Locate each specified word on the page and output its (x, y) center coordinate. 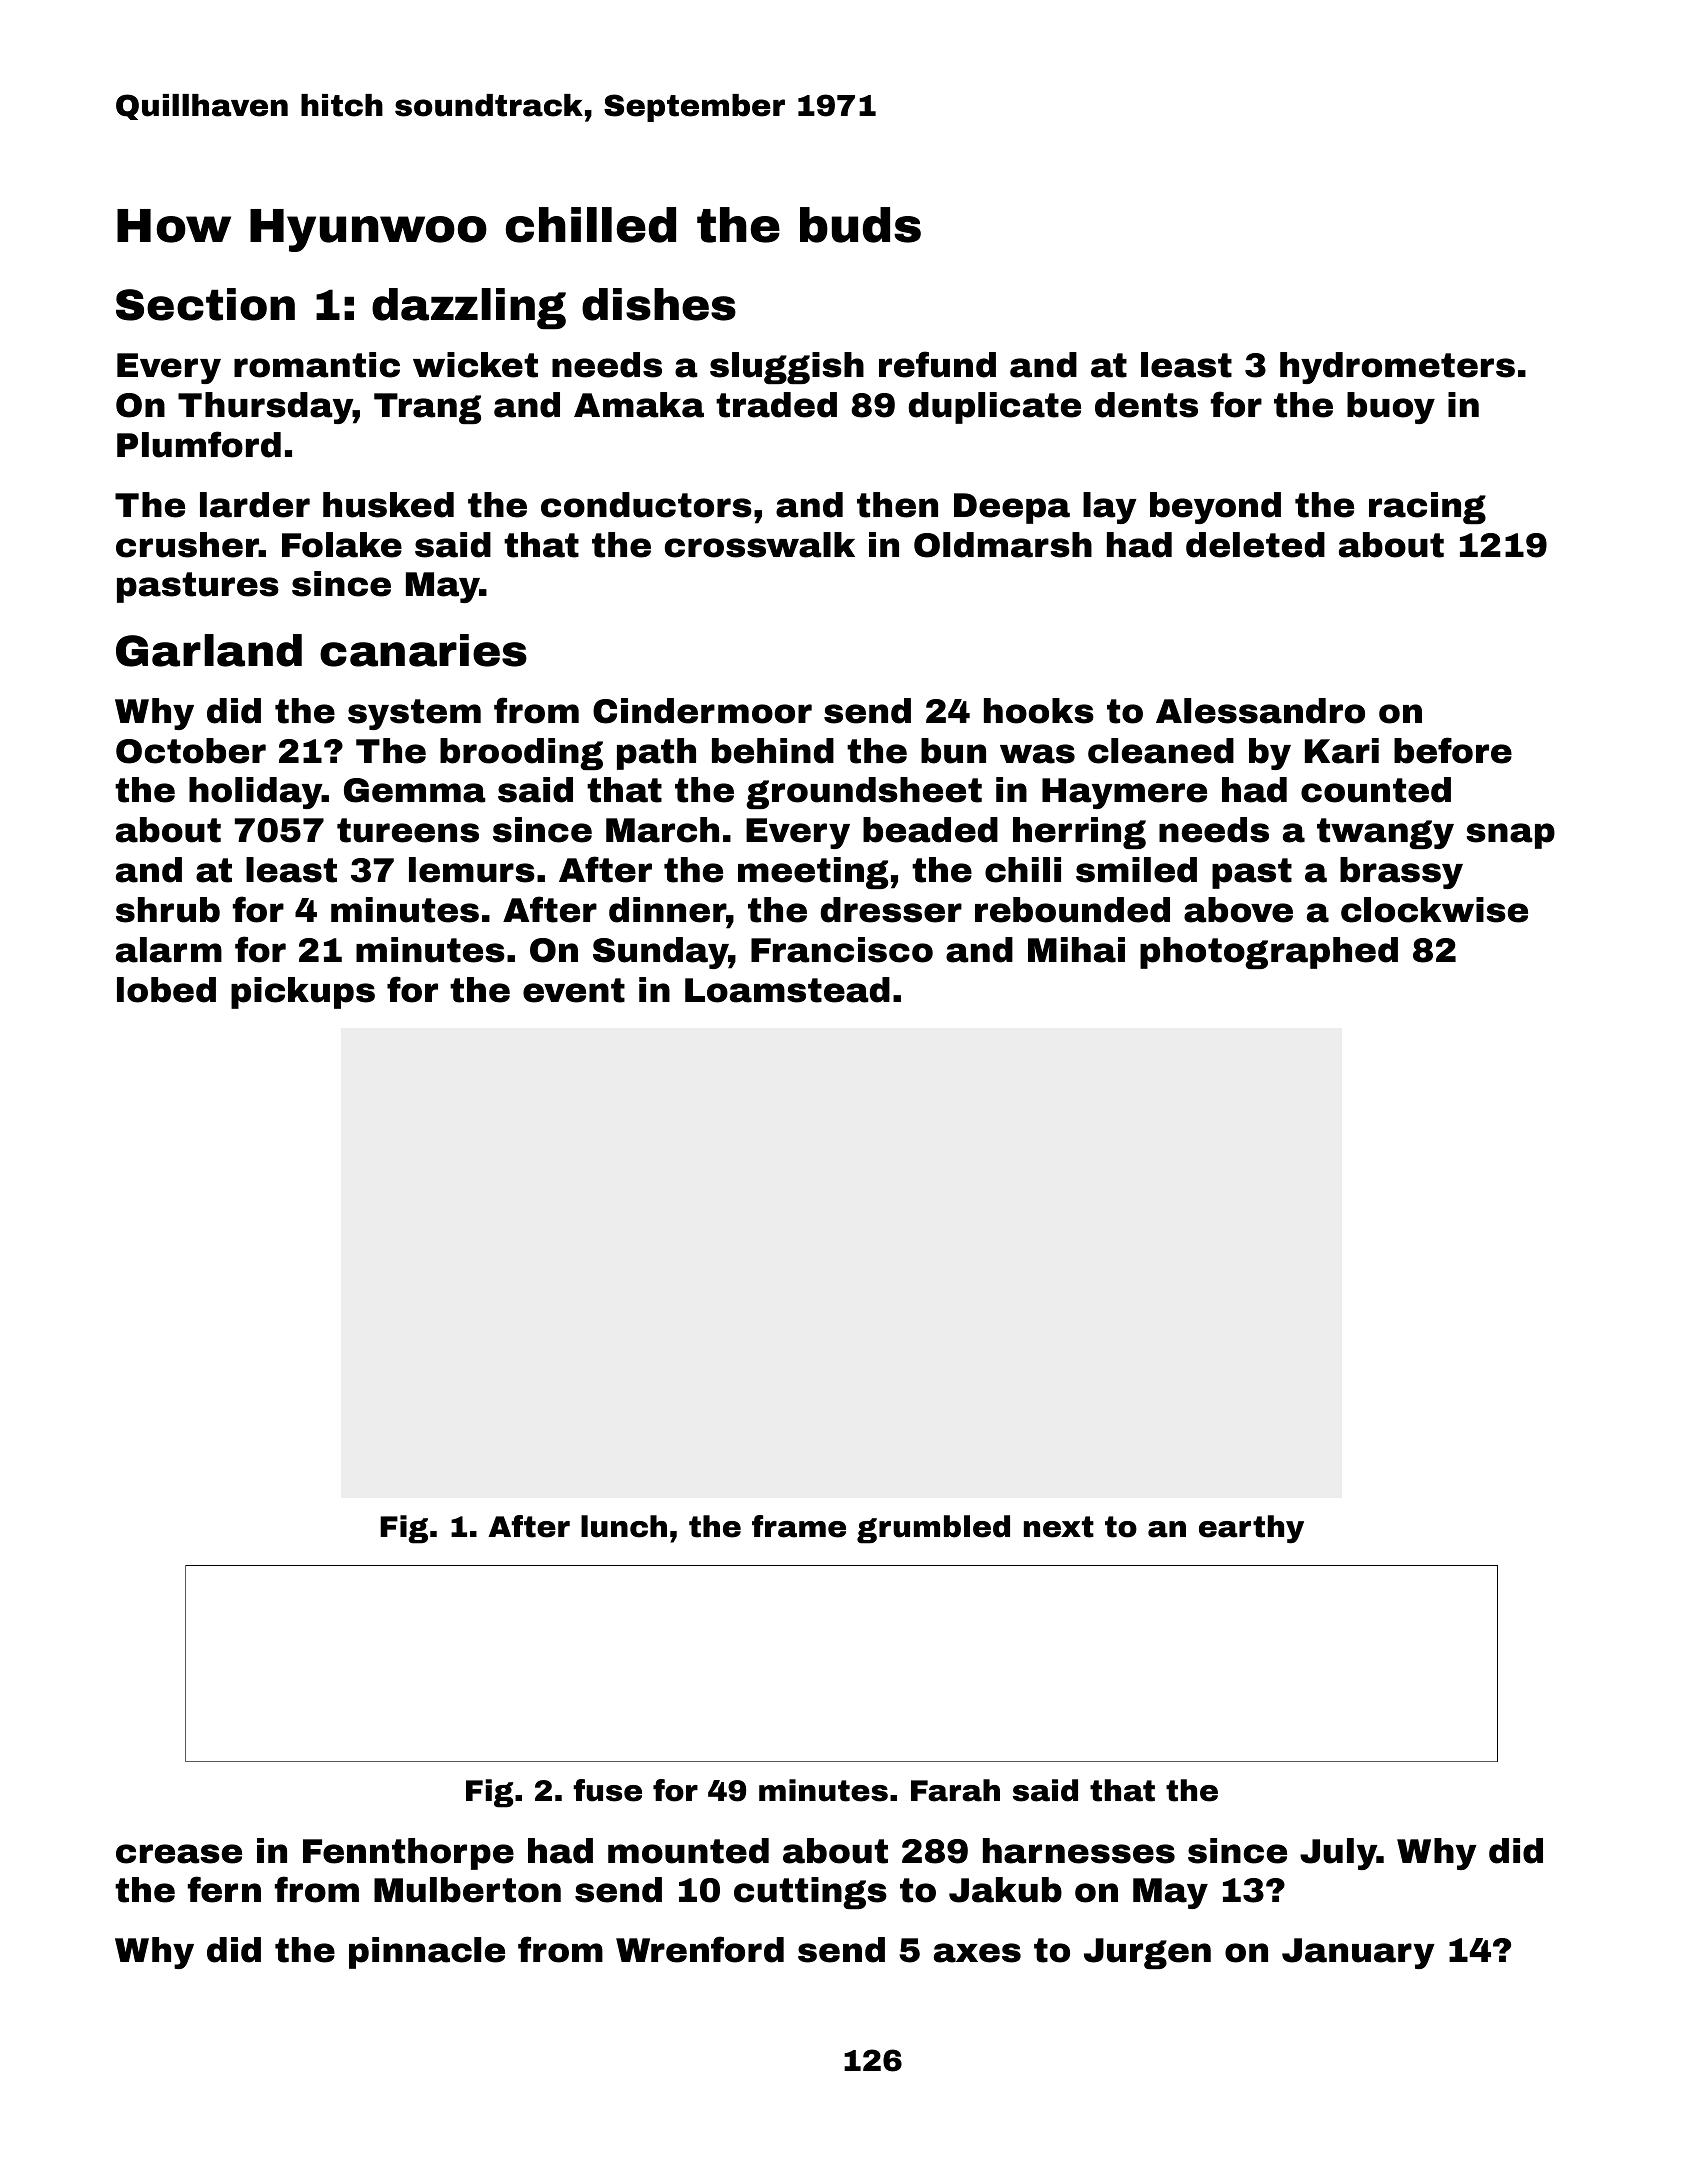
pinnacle (427, 1953)
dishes (659, 304)
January (1358, 1953)
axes (977, 1953)
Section (205, 304)
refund (937, 364)
